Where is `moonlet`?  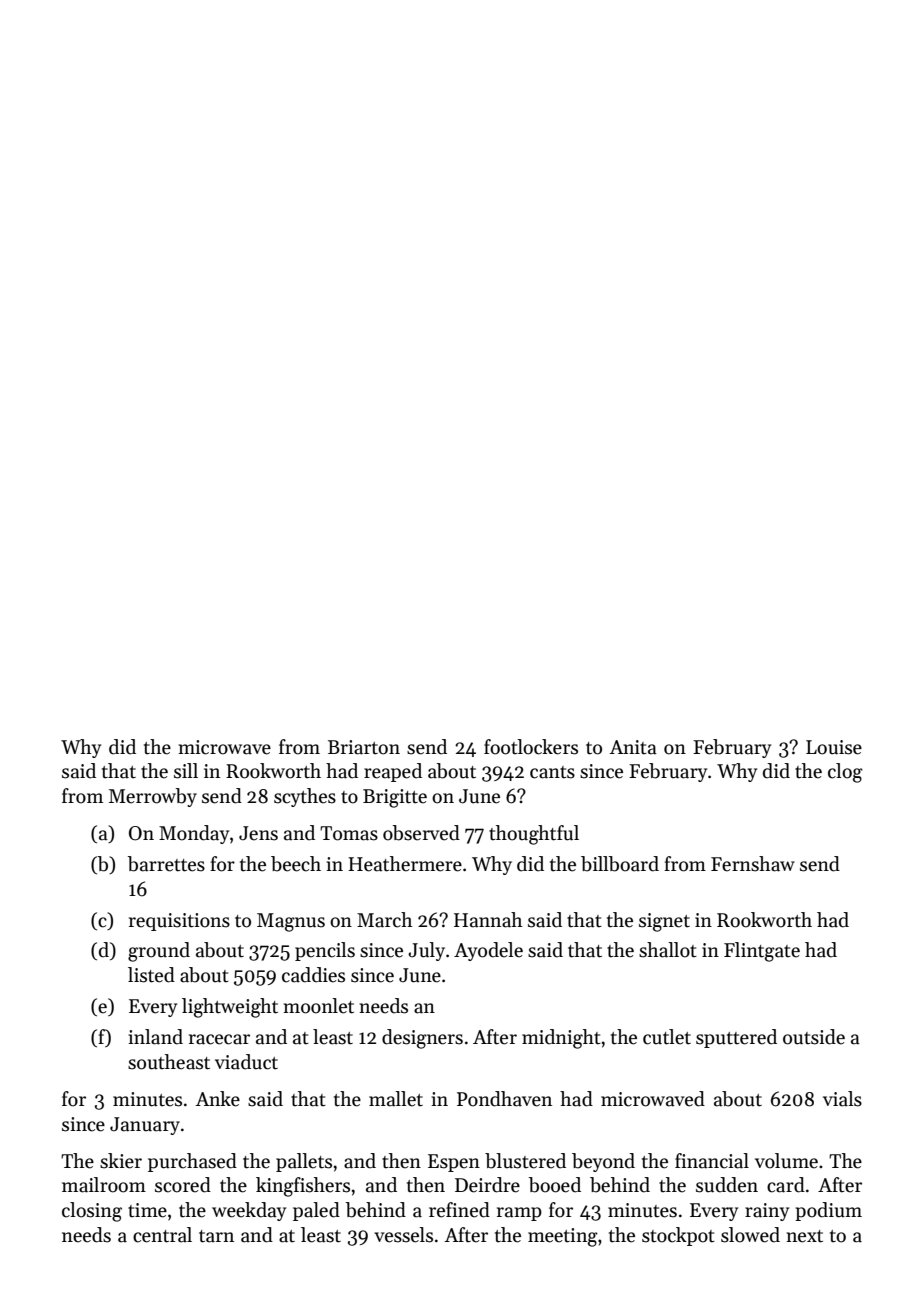 moonlet is located at coordinates (319, 1006).
